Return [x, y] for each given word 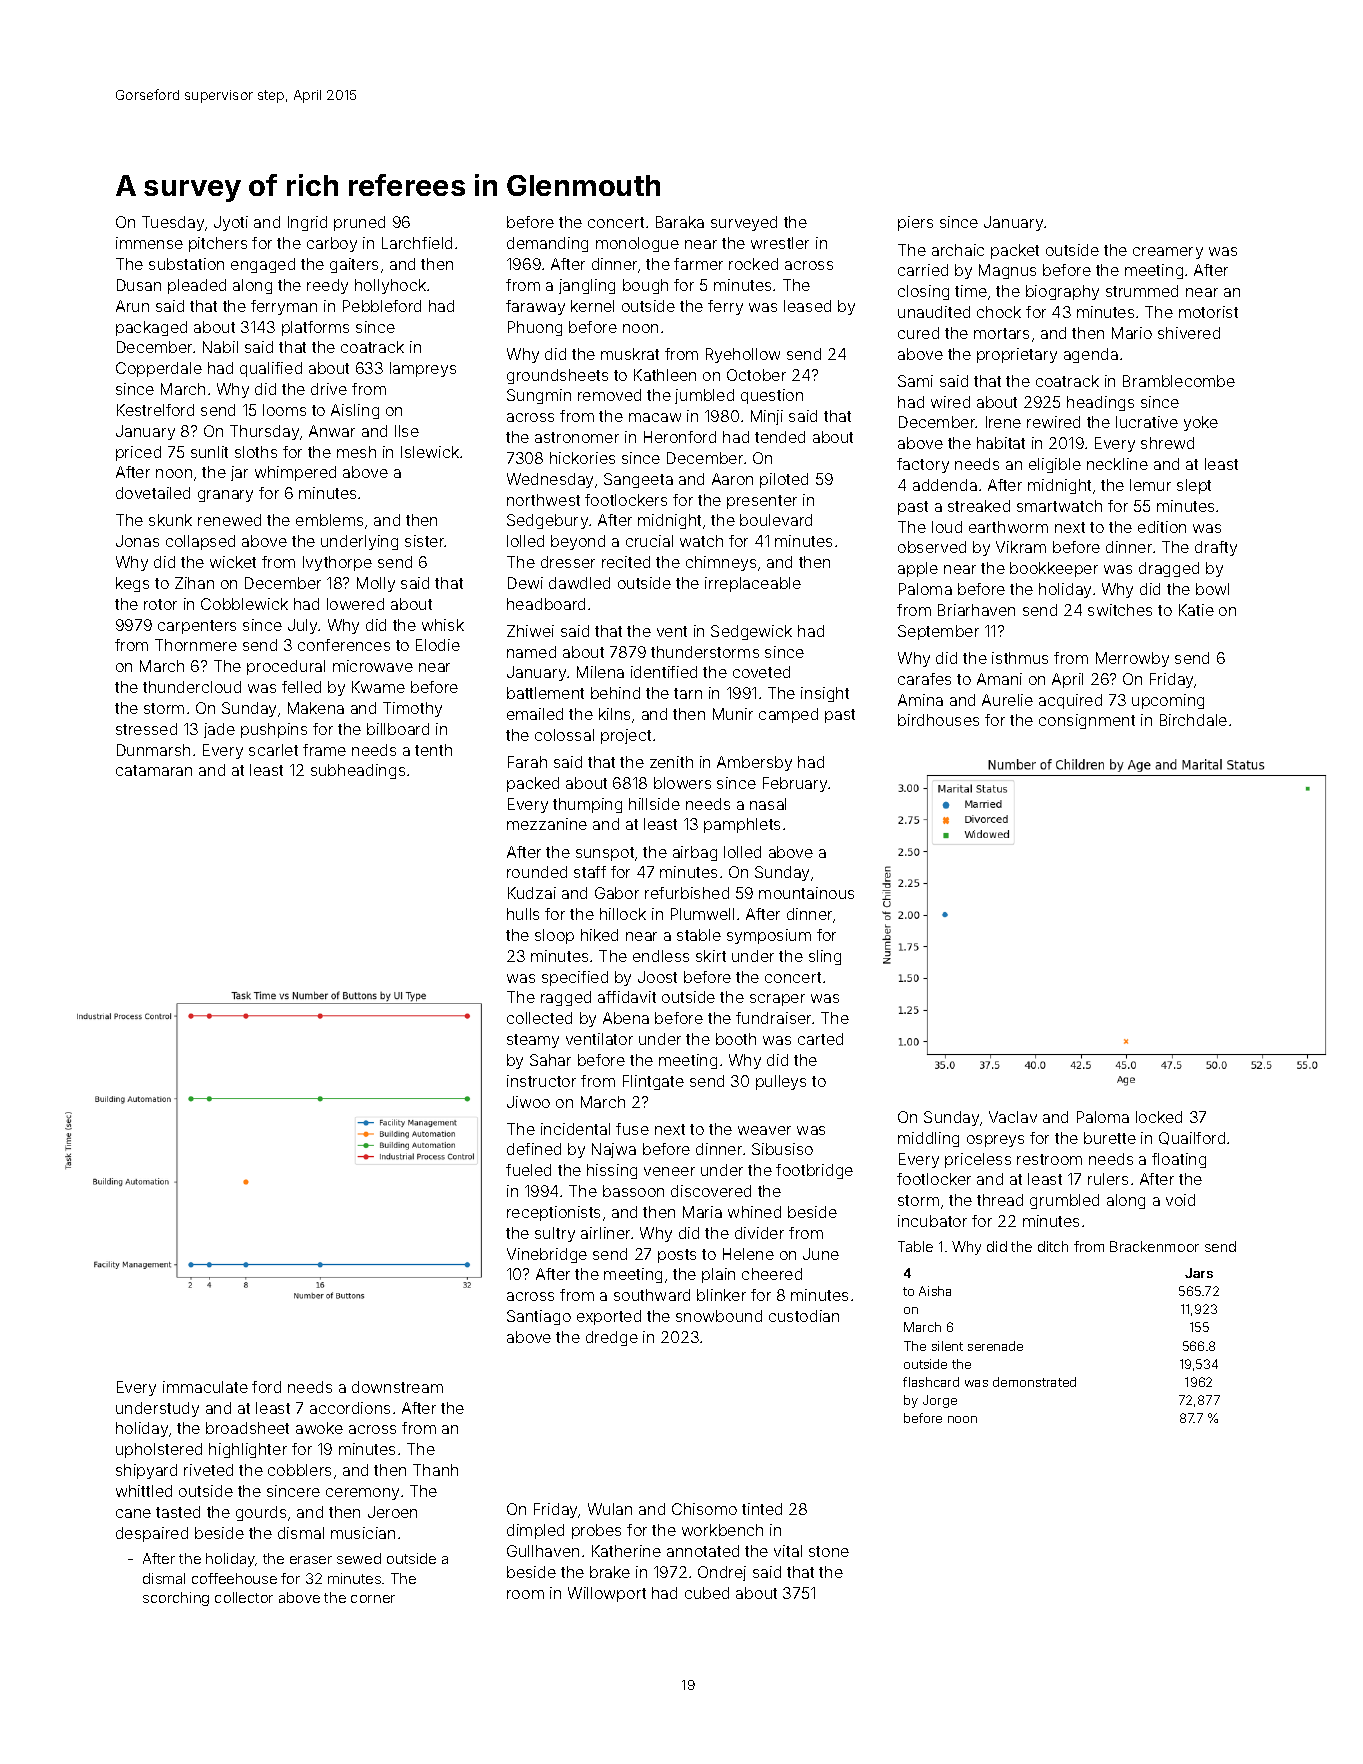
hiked [599, 935]
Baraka [680, 222]
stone [829, 1551]
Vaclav [1013, 1117]
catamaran [154, 770]
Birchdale [1193, 720]
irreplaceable [753, 584]
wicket [233, 562]
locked [1159, 1117]
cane [133, 1513]
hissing [612, 1171]
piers [915, 223]
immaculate [205, 1387]
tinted [762, 1509]
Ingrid [307, 223]
